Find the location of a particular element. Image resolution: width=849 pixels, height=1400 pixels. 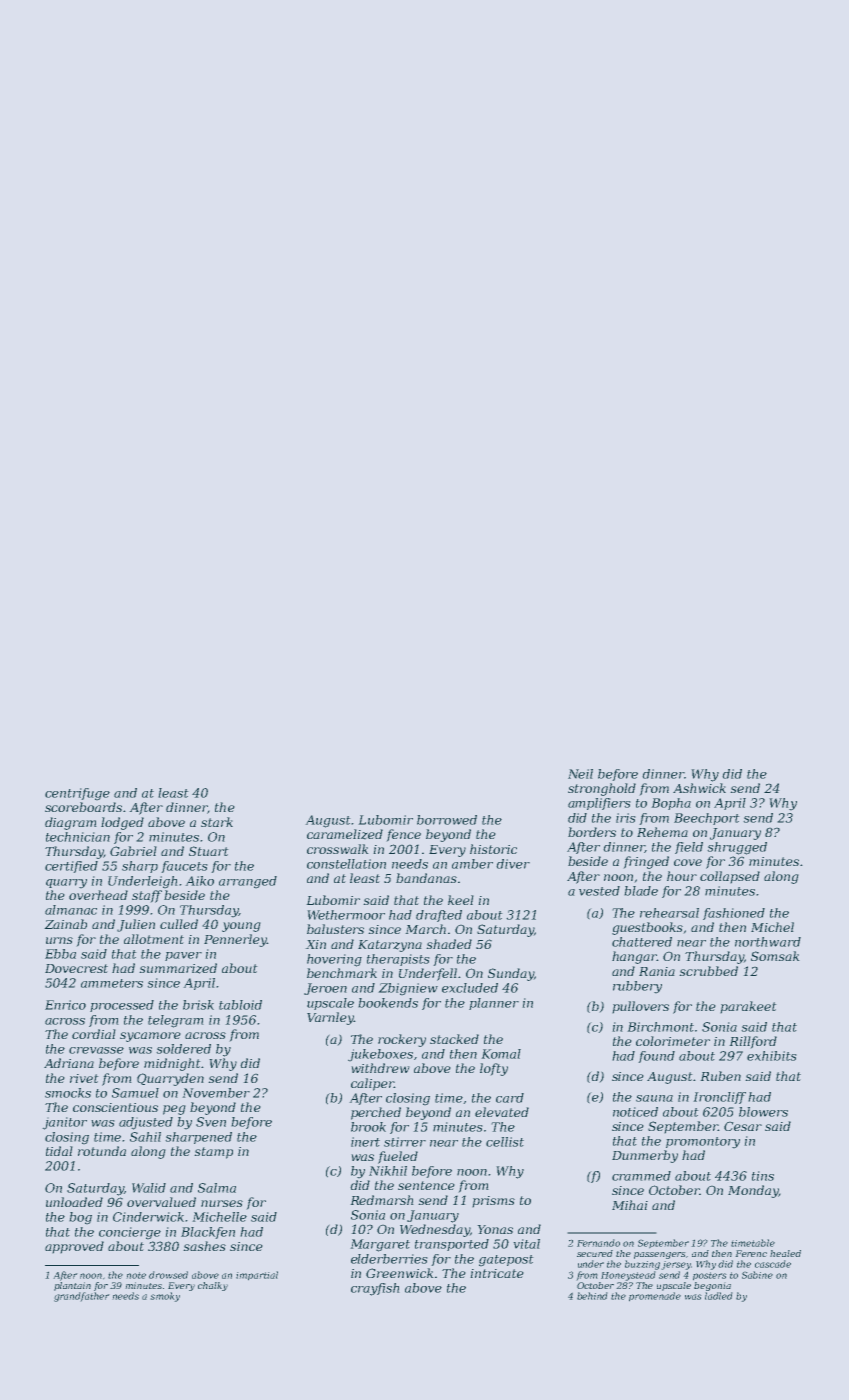

staff is located at coordinates (147, 896).
